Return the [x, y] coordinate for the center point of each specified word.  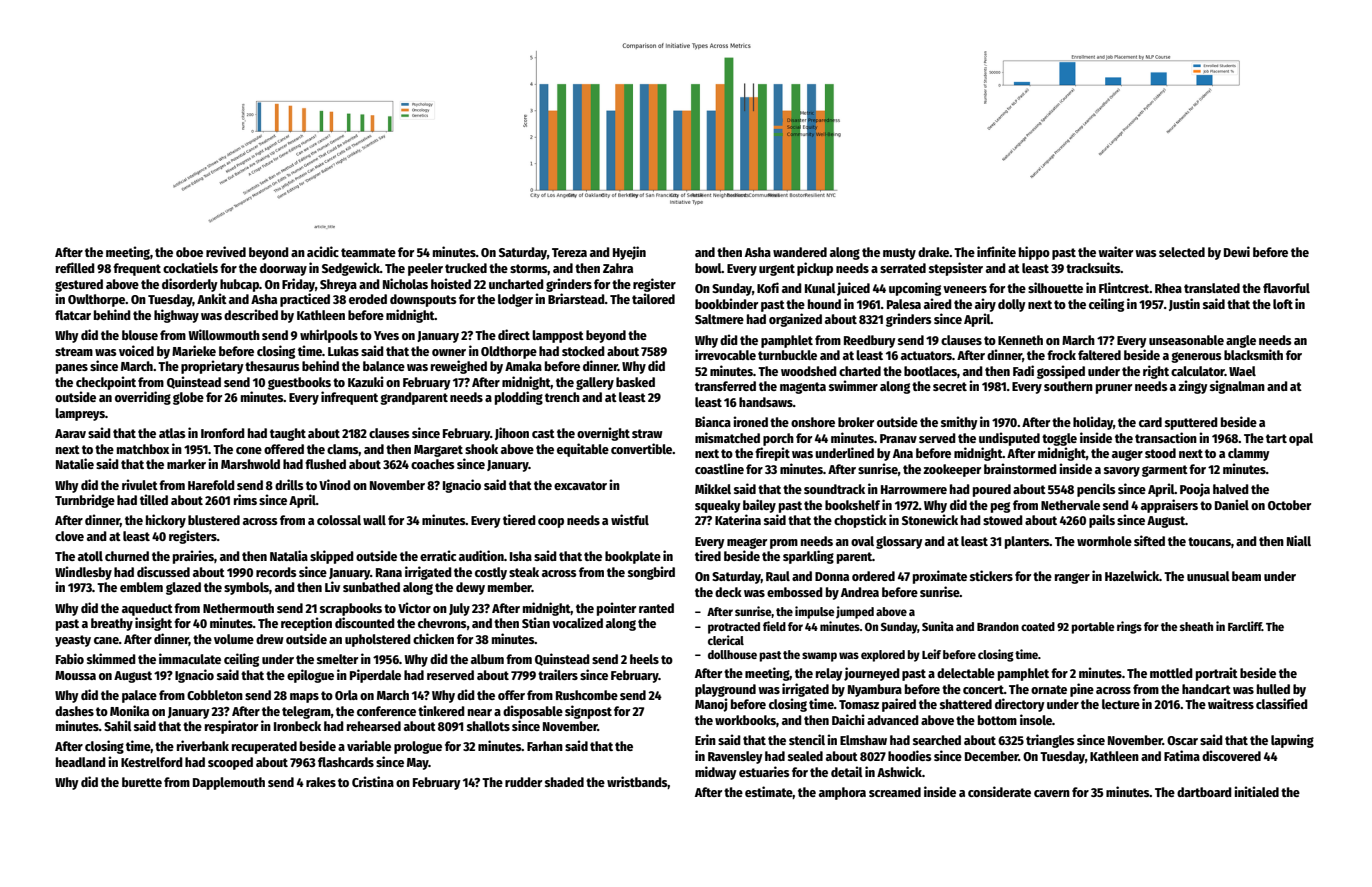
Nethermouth [238, 608]
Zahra [618, 268]
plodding [519, 398]
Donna [832, 576]
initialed [1256, 791]
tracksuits [1093, 267]
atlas [172, 433]
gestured [79, 285]
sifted [1149, 540]
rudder [523, 782]
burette [142, 782]
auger [1127, 455]
